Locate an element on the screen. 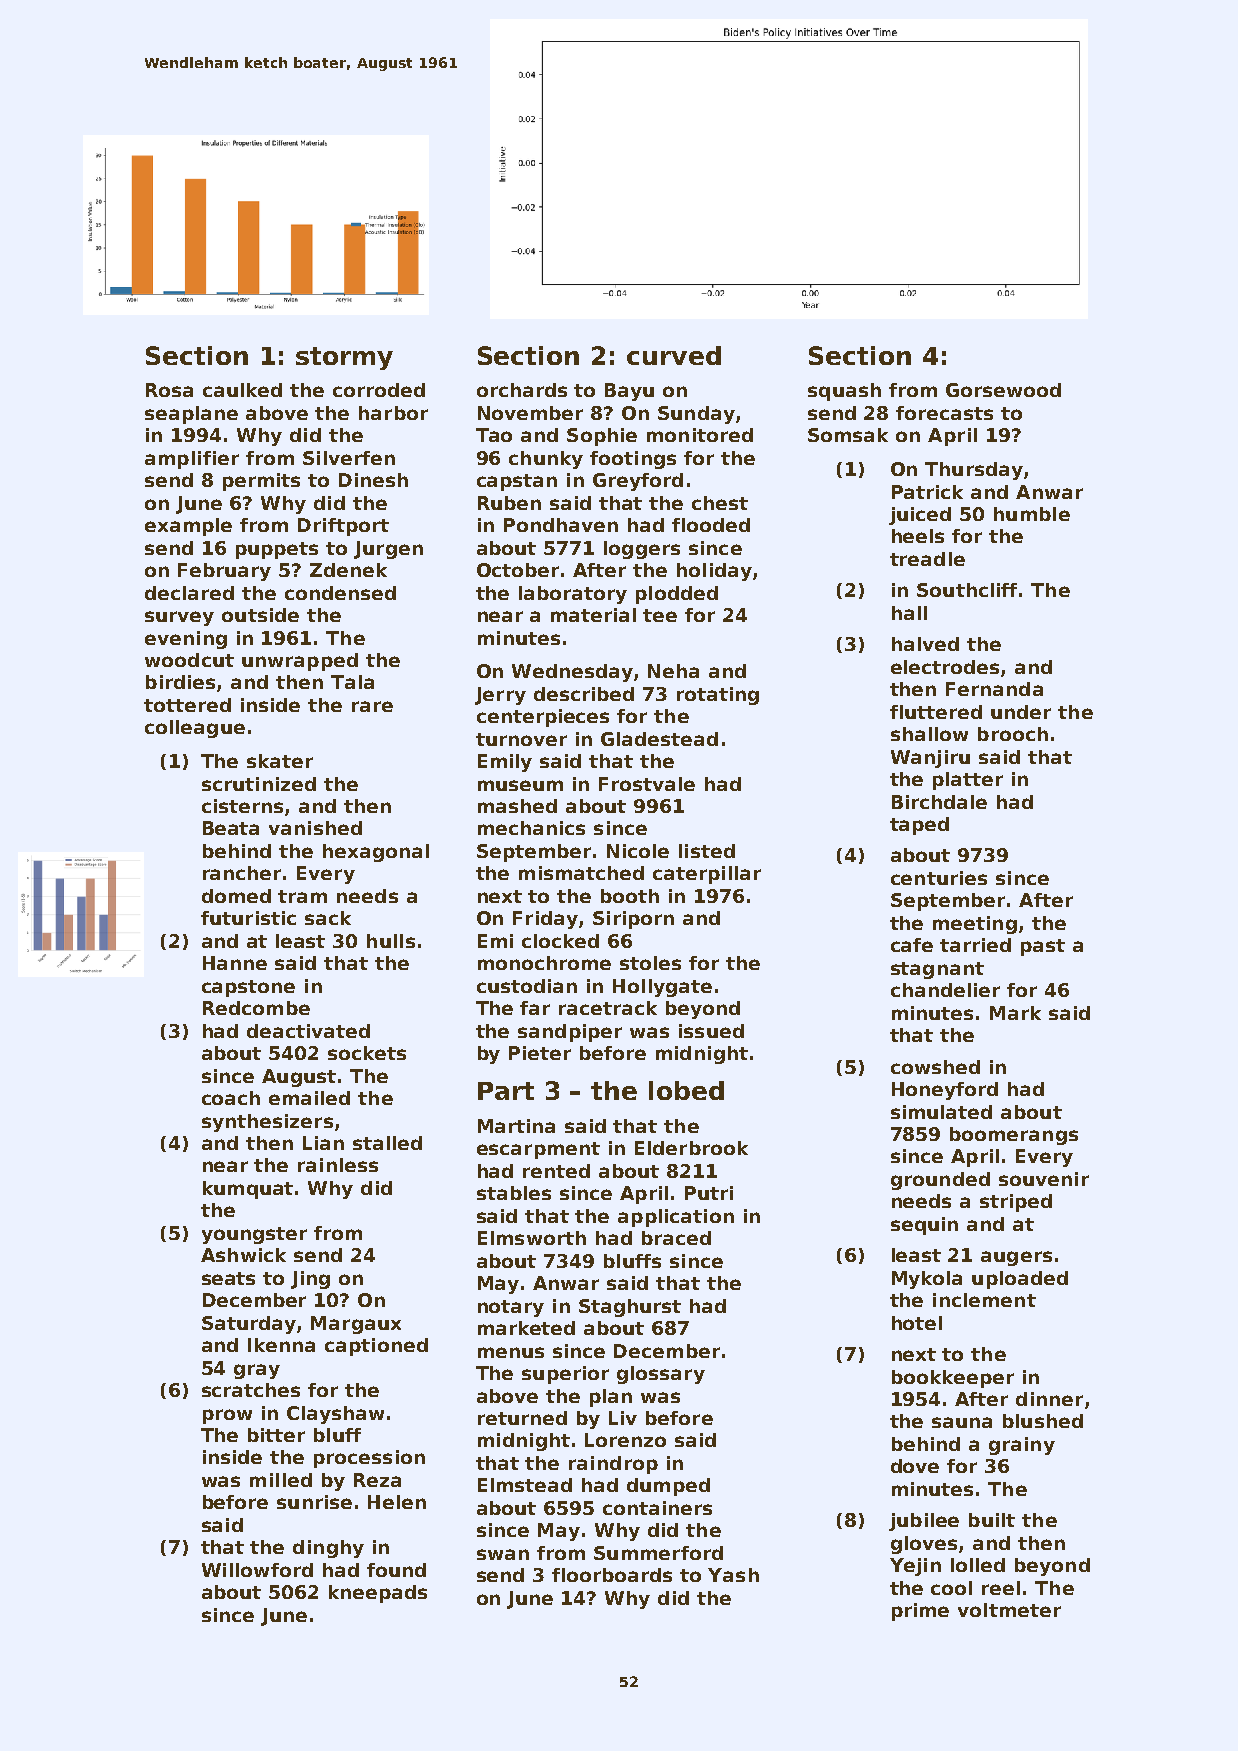 The image size is (1238, 1751). past is located at coordinates (1043, 947).
